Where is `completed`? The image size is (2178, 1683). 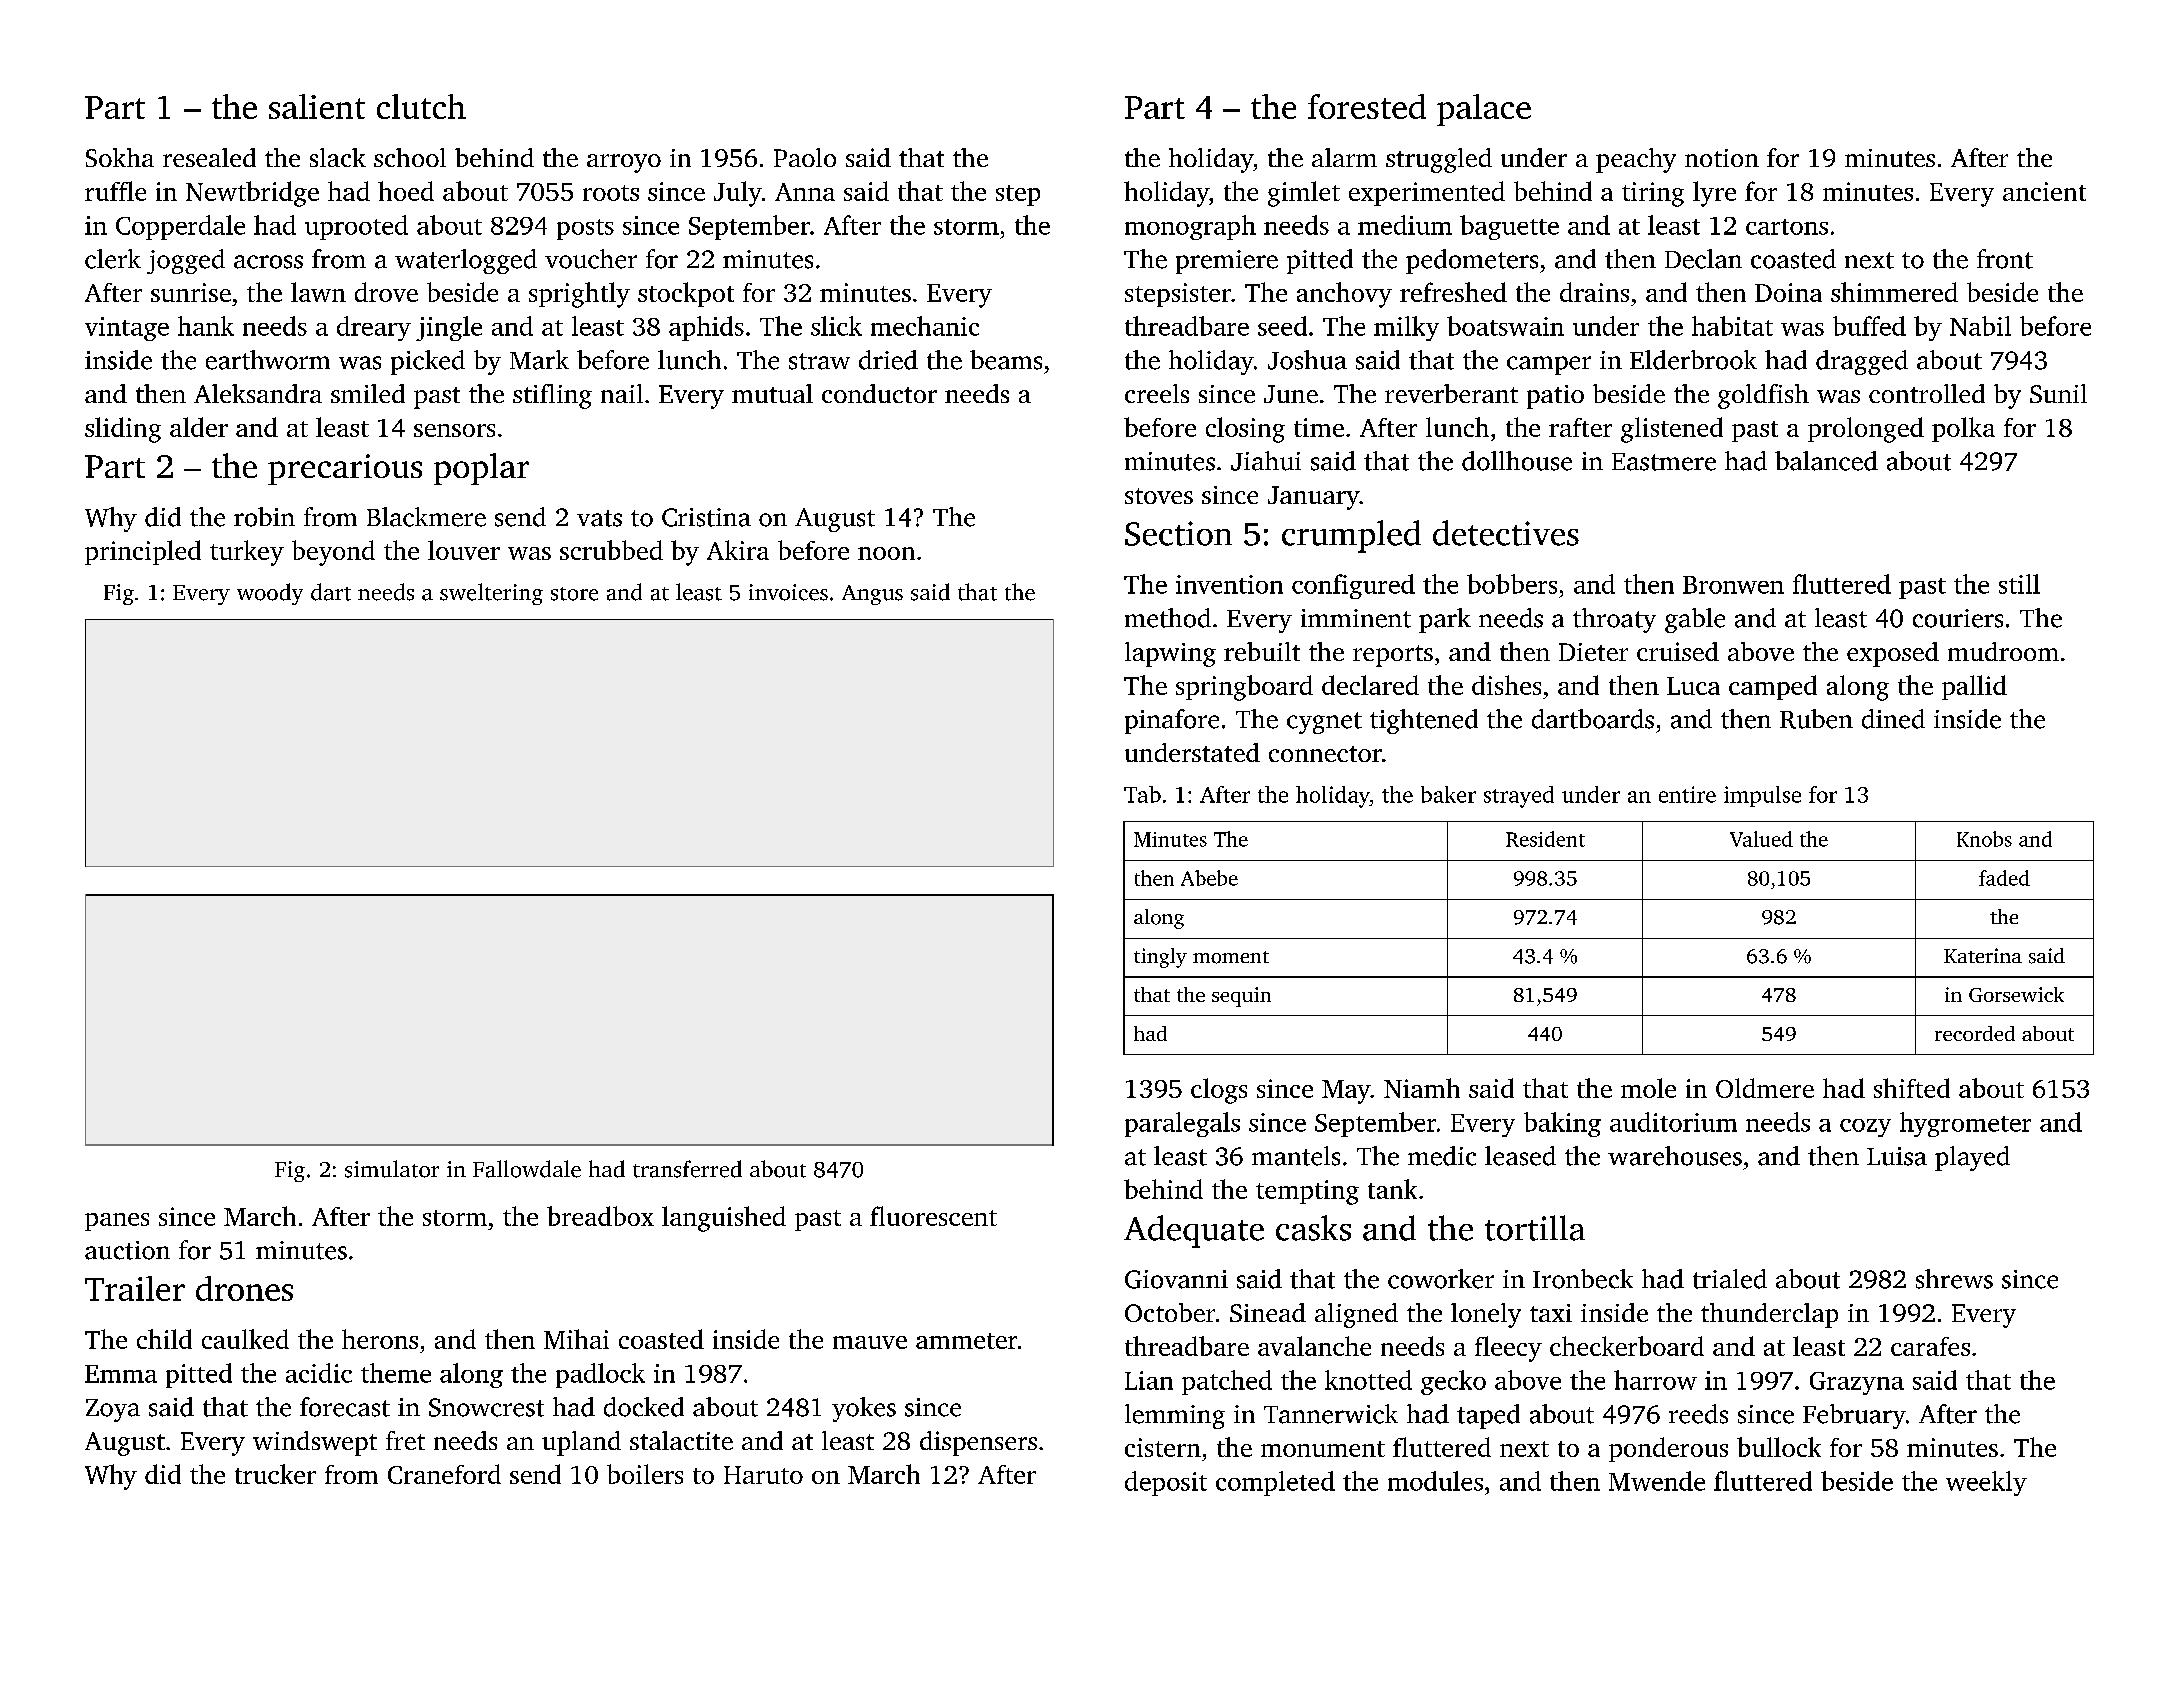
completed is located at coordinates (1275, 1483).
